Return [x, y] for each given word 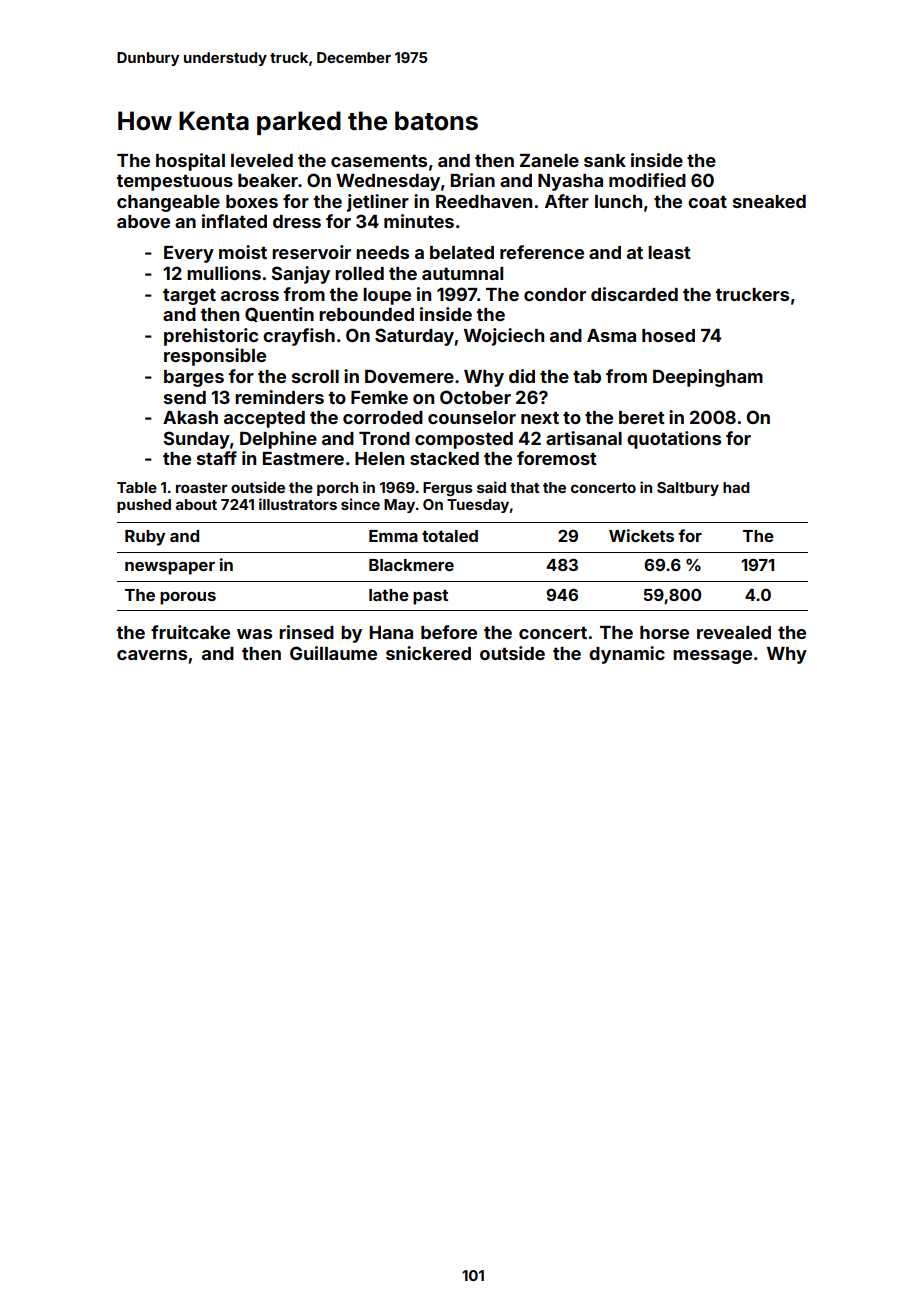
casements [379, 160]
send [185, 397]
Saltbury [688, 489]
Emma [393, 536]
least [669, 252]
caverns [152, 655]
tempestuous [174, 182]
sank [605, 160]
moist [243, 252]
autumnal [462, 273]
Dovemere [409, 376]
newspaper [170, 568]
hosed [668, 335]
